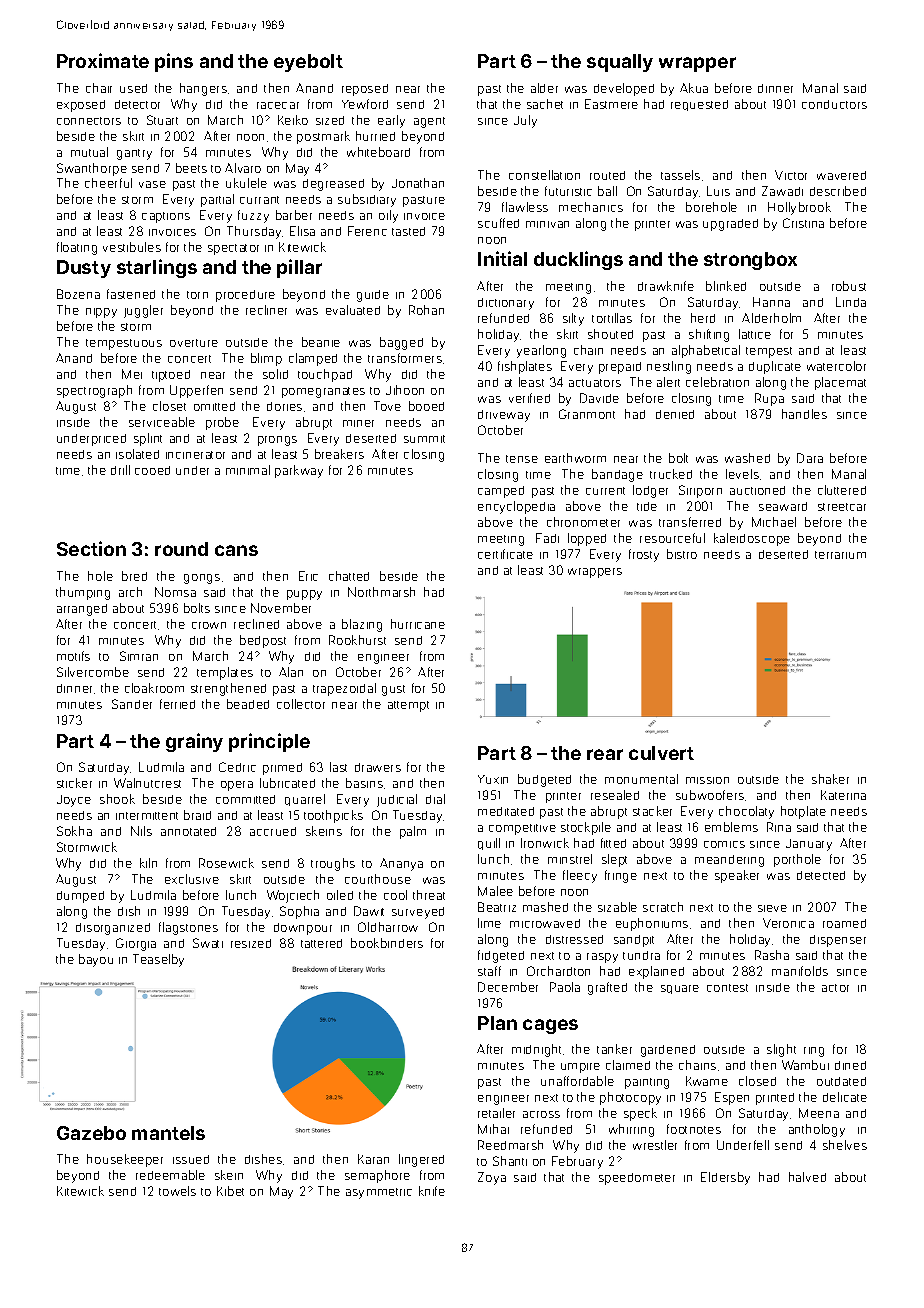 The width and height of the screenshot is (924, 1308). What do you see at coordinates (578, 260) in the screenshot?
I see `ducklings` at bounding box center [578, 260].
